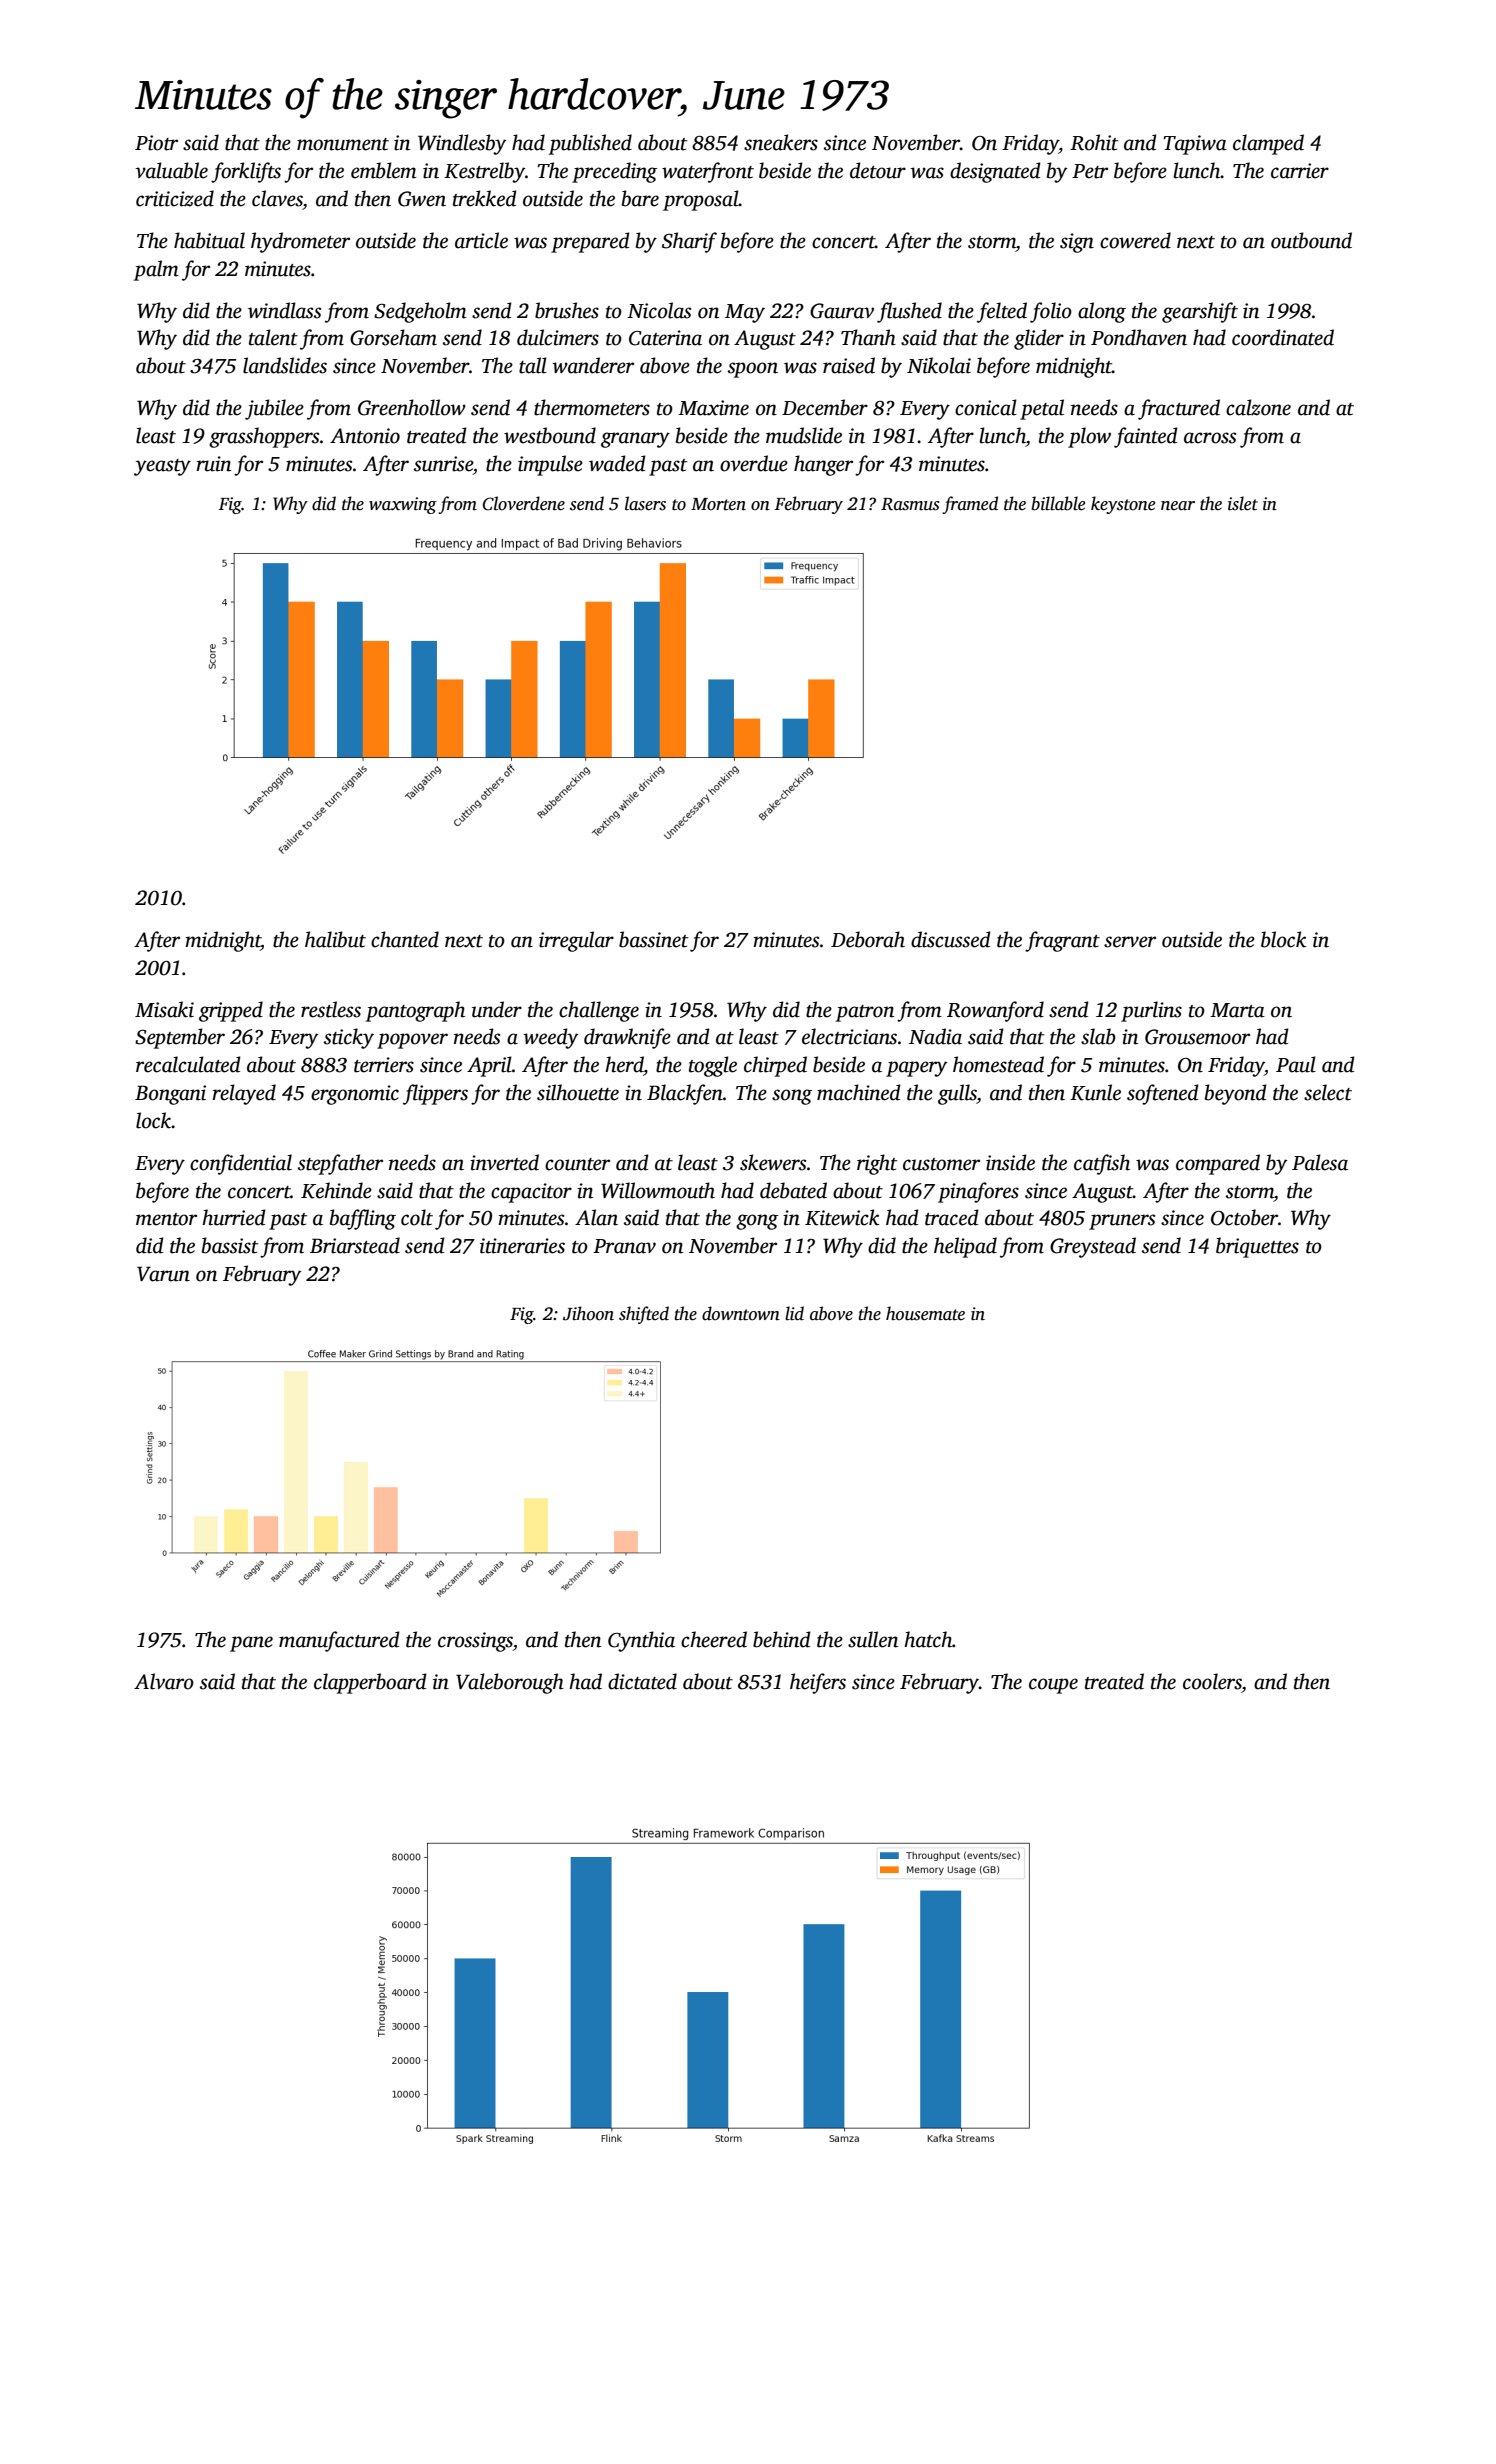  What do you see at coordinates (1237, 1010) in the screenshot?
I see `Marta` at bounding box center [1237, 1010].
